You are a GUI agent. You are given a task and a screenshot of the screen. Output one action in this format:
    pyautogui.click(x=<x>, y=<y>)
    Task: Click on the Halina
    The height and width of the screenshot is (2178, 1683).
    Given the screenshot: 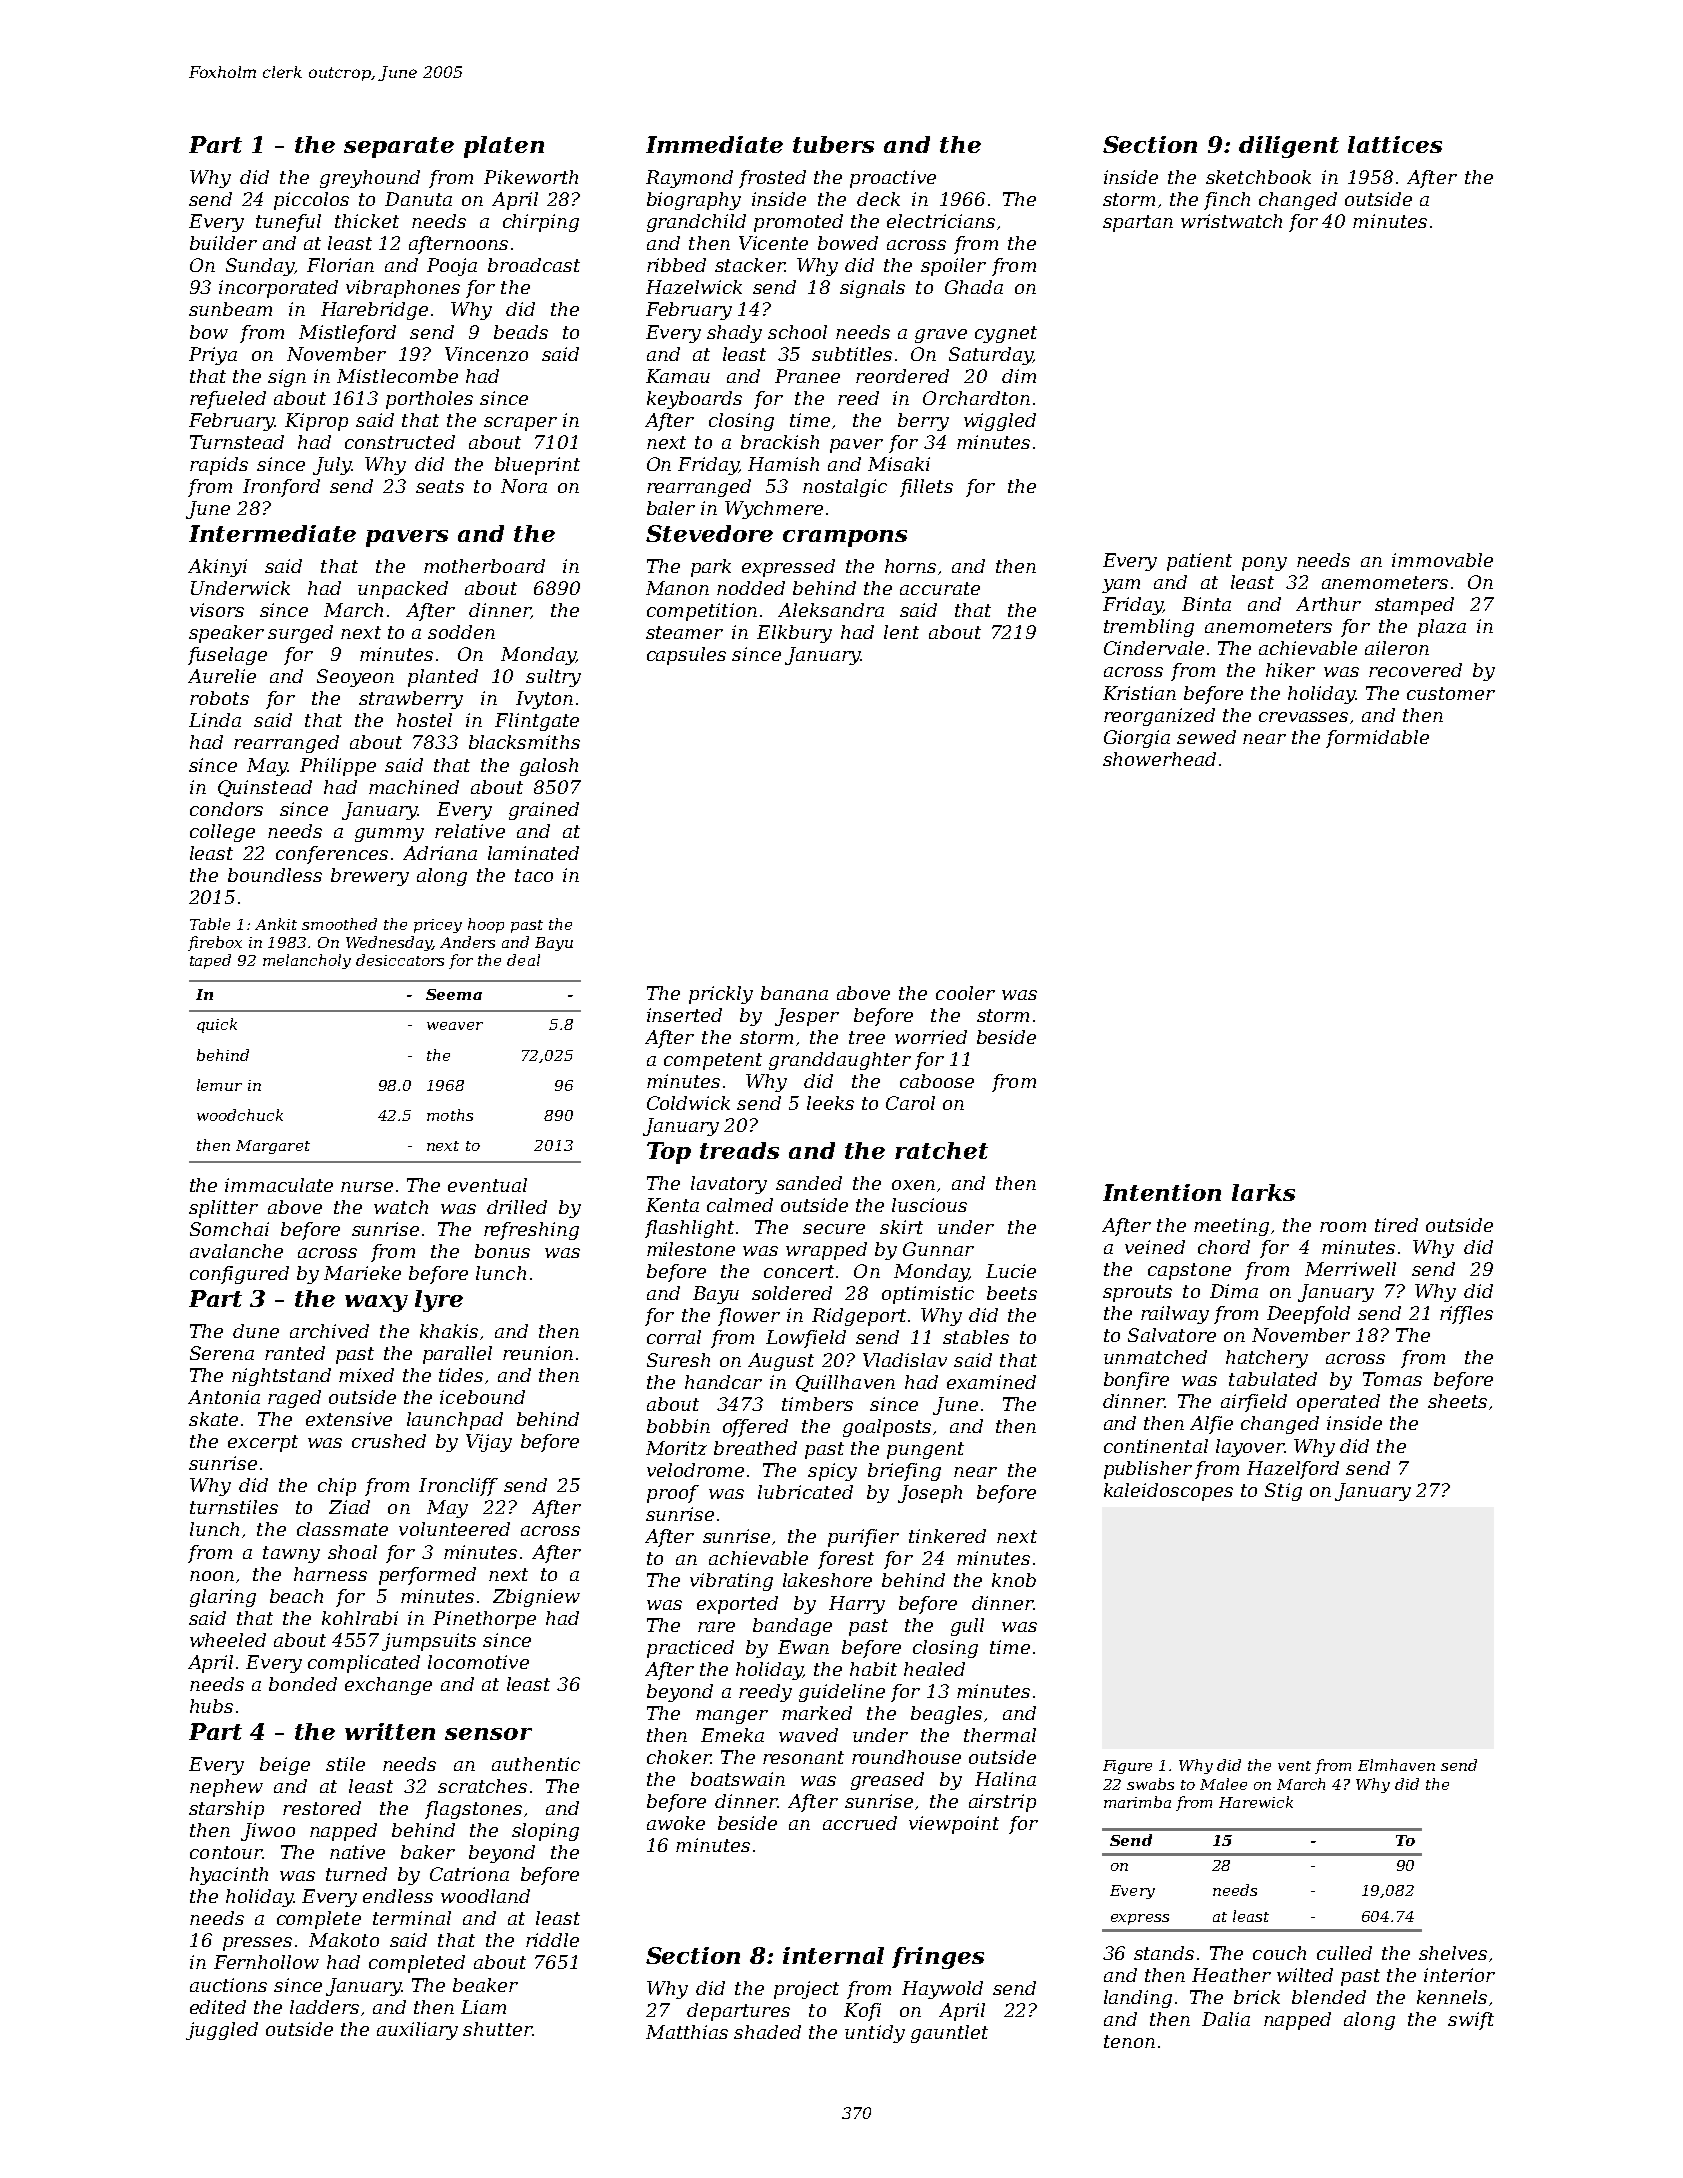 What is the action you would take?
    pyautogui.click(x=1005, y=1779)
